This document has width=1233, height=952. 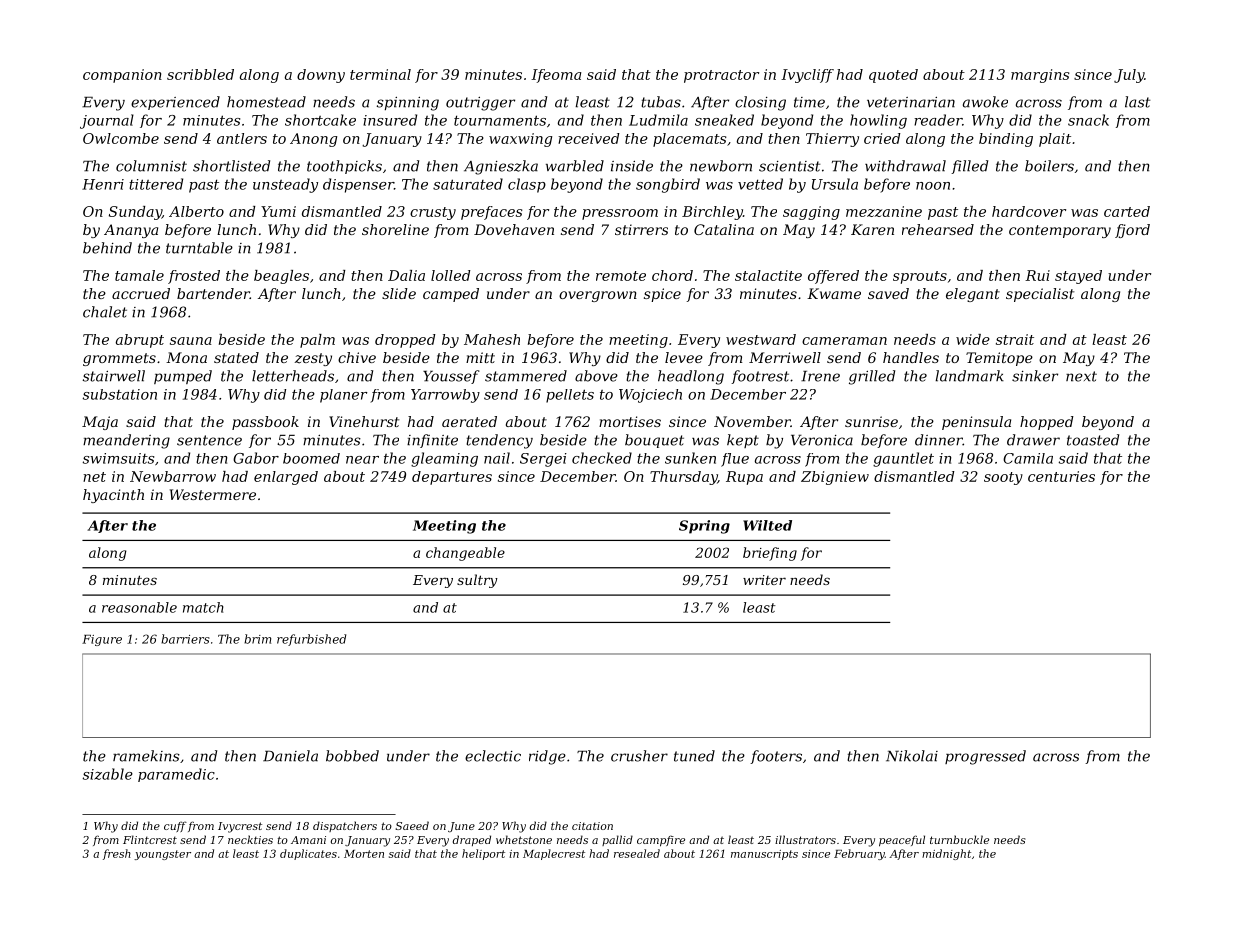 I want to click on writer, so click(x=764, y=580).
